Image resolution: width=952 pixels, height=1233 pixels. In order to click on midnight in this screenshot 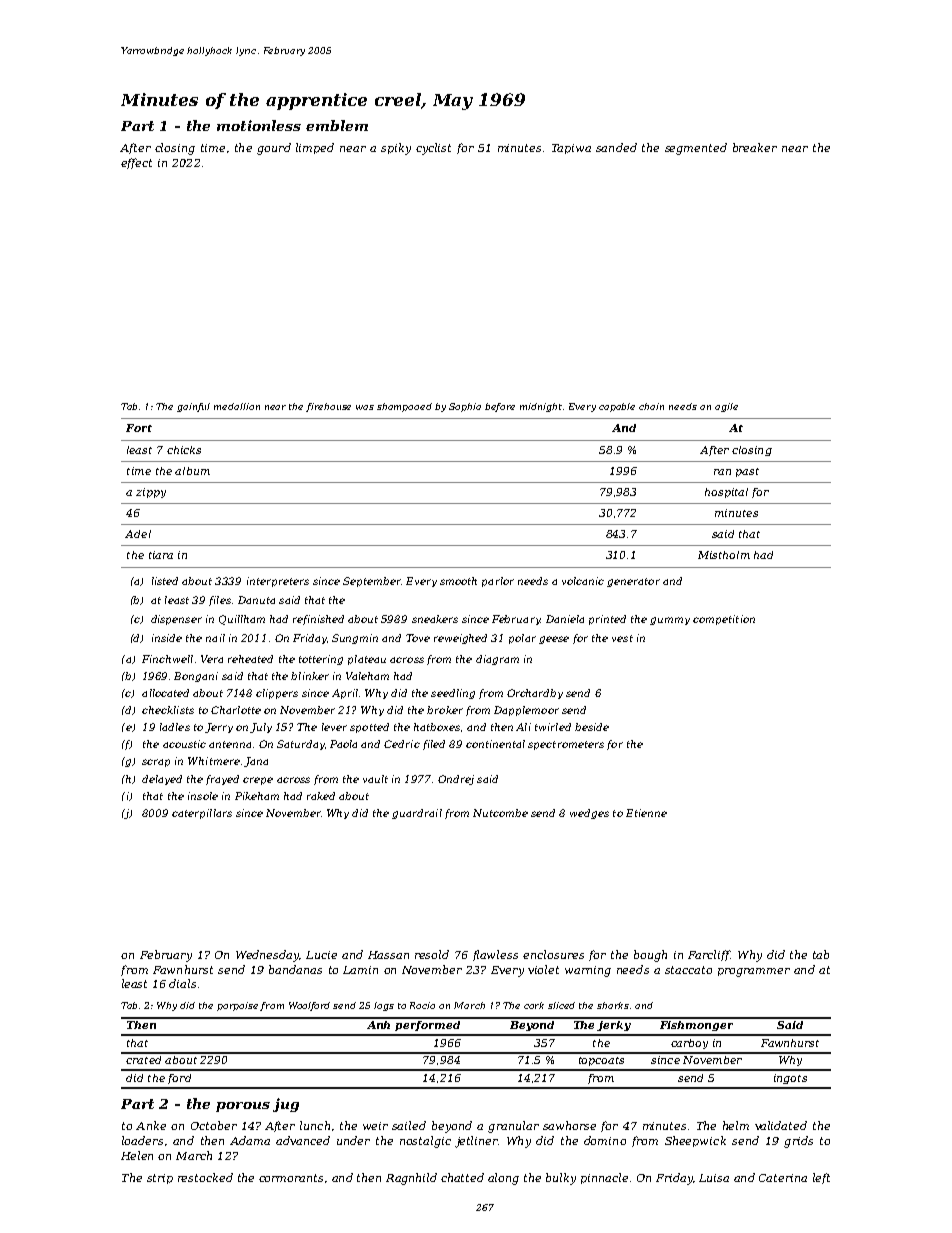, I will do `click(541, 407)`.
